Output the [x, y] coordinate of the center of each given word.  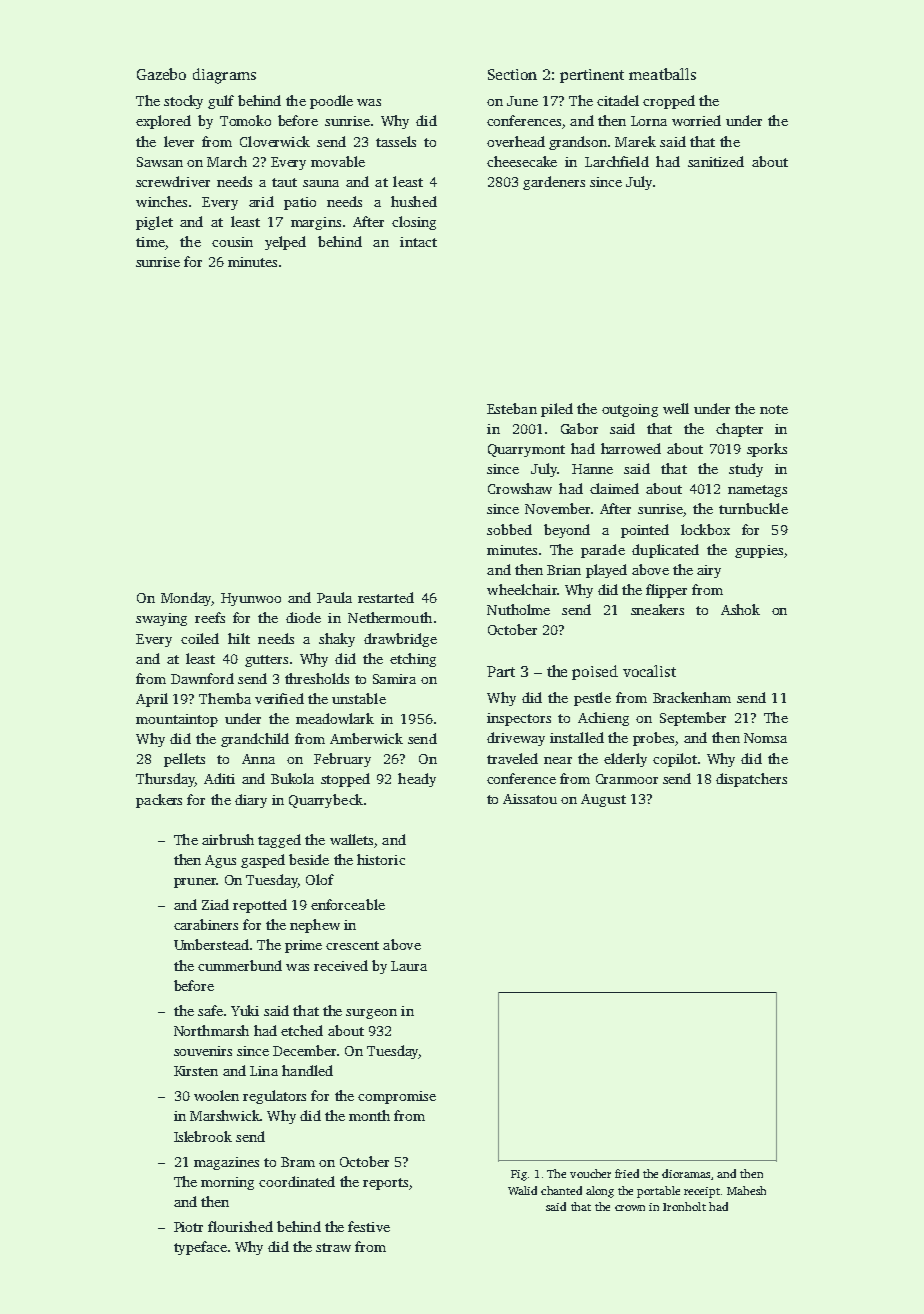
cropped [669, 102]
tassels [396, 141]
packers [159, 801]
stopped [345, 780]
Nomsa [765, 738]
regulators [274, 1097]
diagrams [224, 76]
